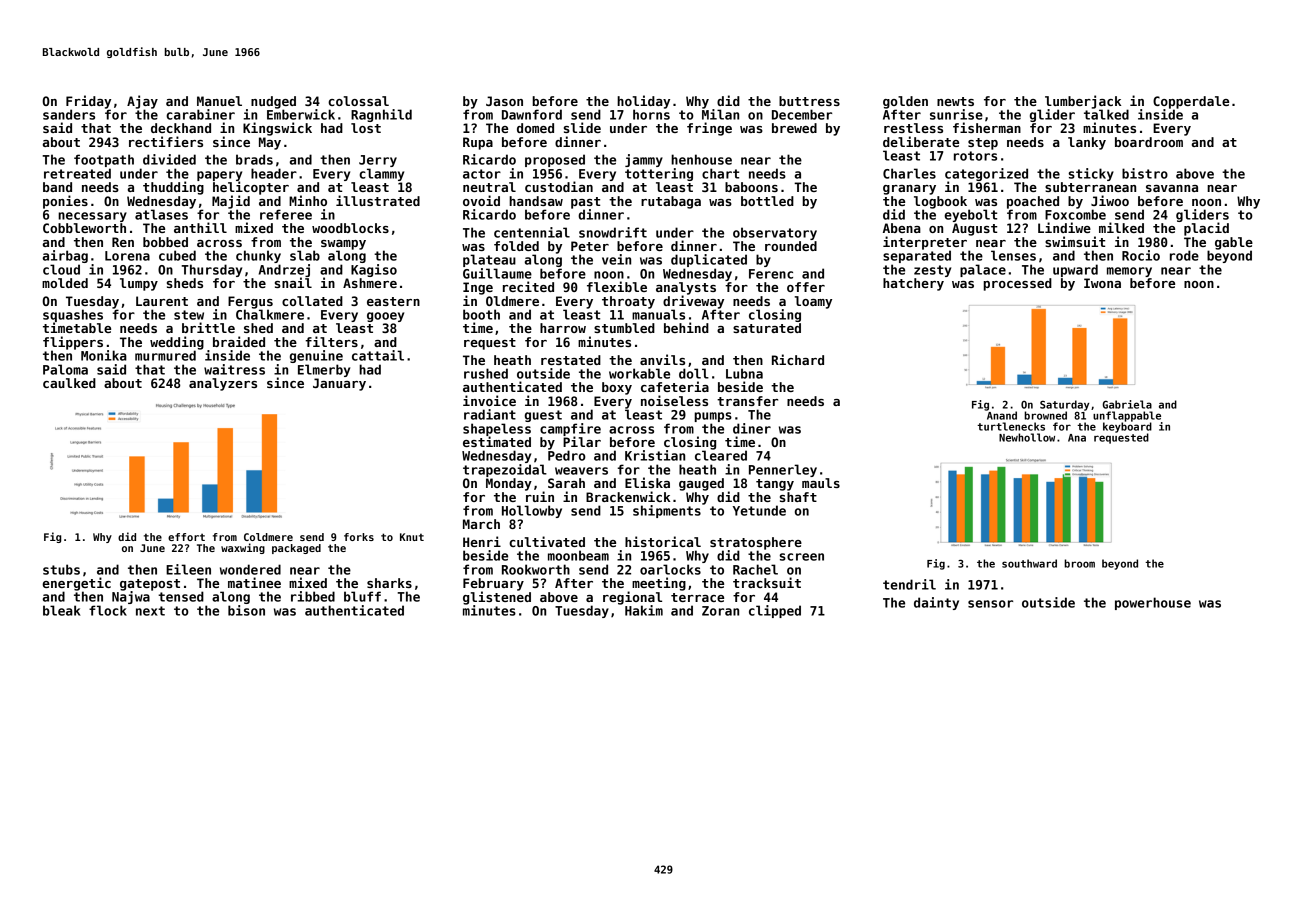  What do you see at coordinates (1027, 437) in the screenshot?
I see `Newhollow` at bounding box center [1027, 437].
